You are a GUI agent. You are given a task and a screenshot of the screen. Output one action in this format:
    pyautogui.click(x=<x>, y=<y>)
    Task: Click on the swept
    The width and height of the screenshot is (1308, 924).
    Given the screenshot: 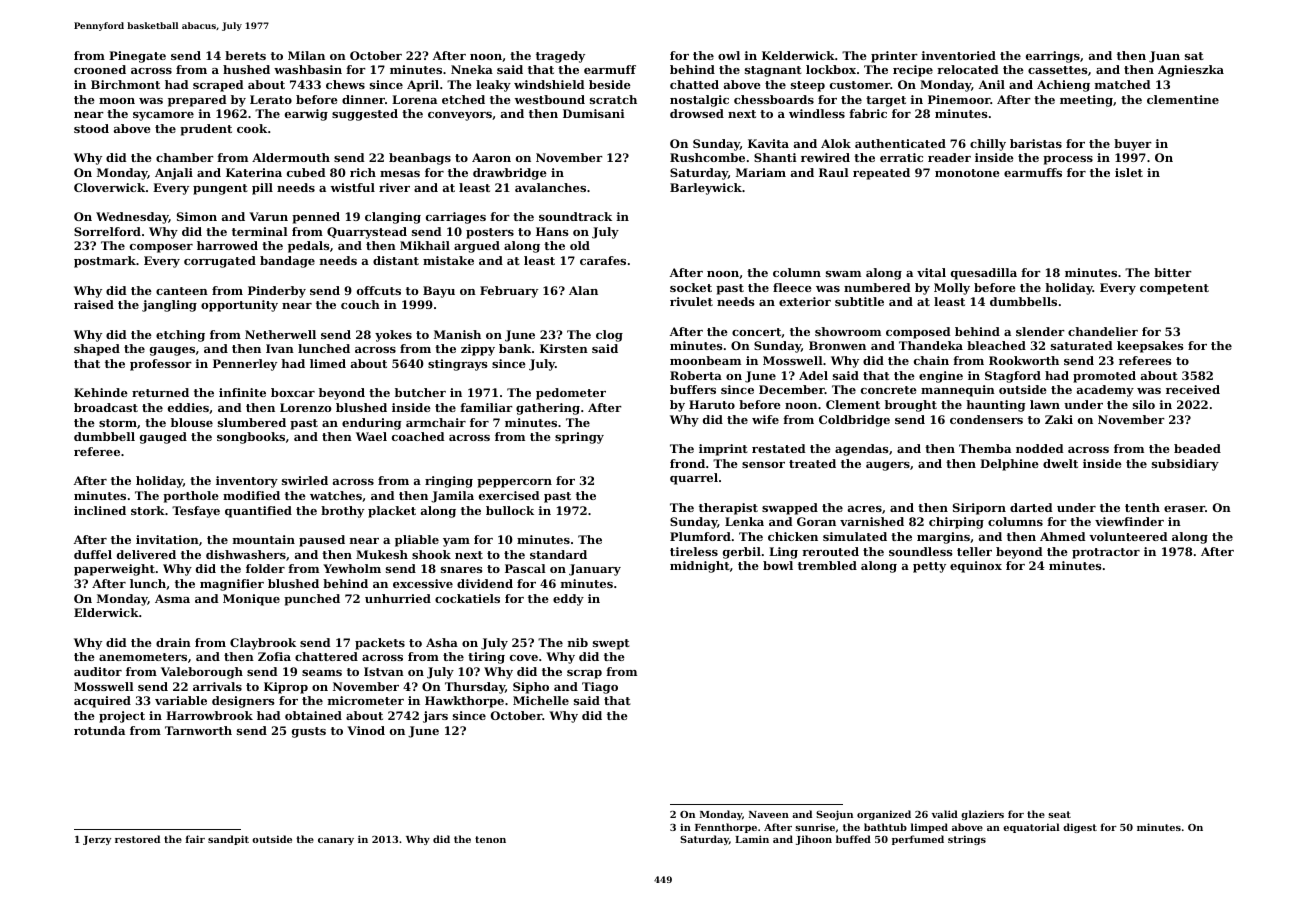 What is the action you would take?
    pyautogui.click(x=611, y=644)
